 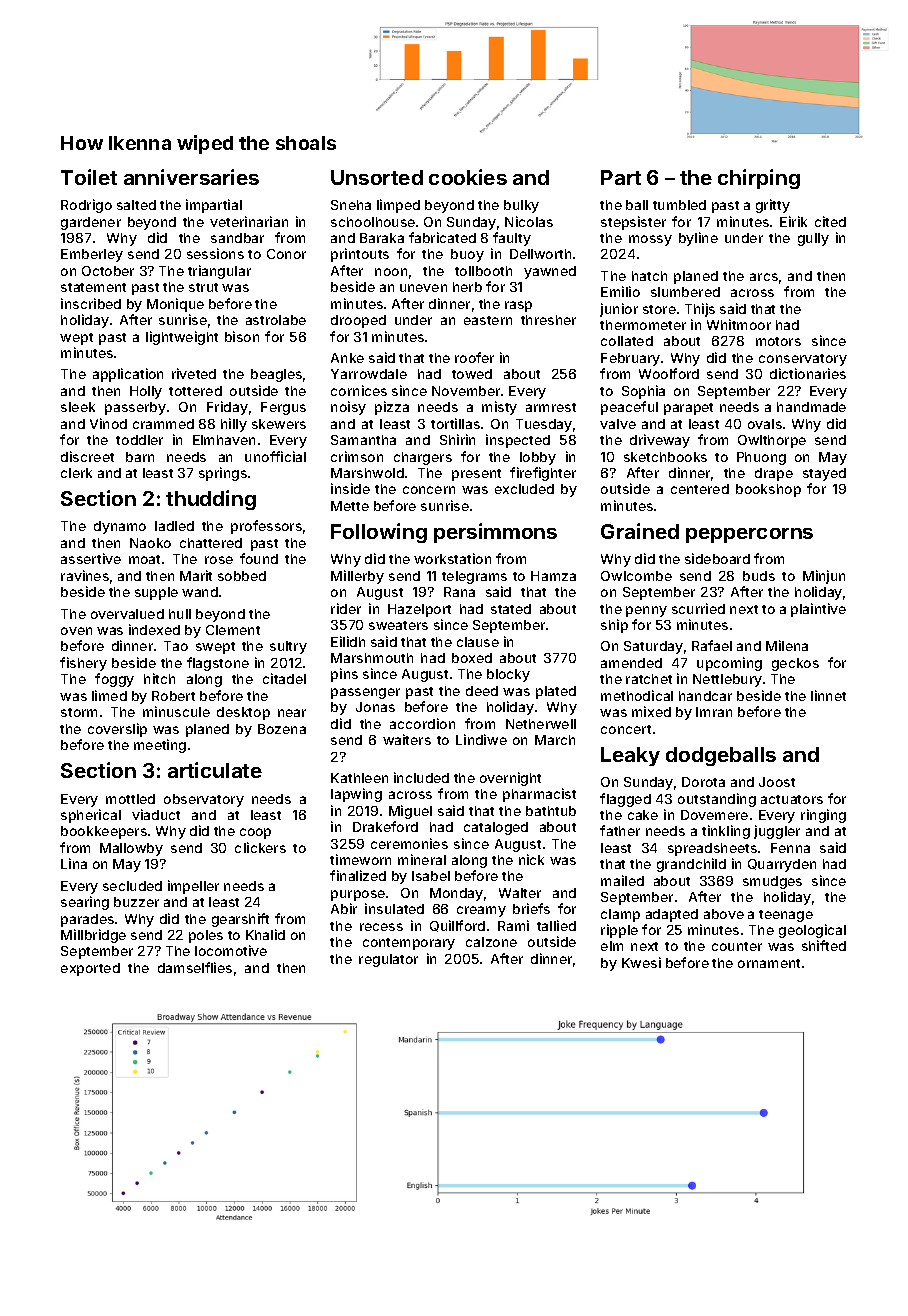 What do you see at coordinates (769, 963) in the image?
I see `ornament` at bounding box center [769, 963].
